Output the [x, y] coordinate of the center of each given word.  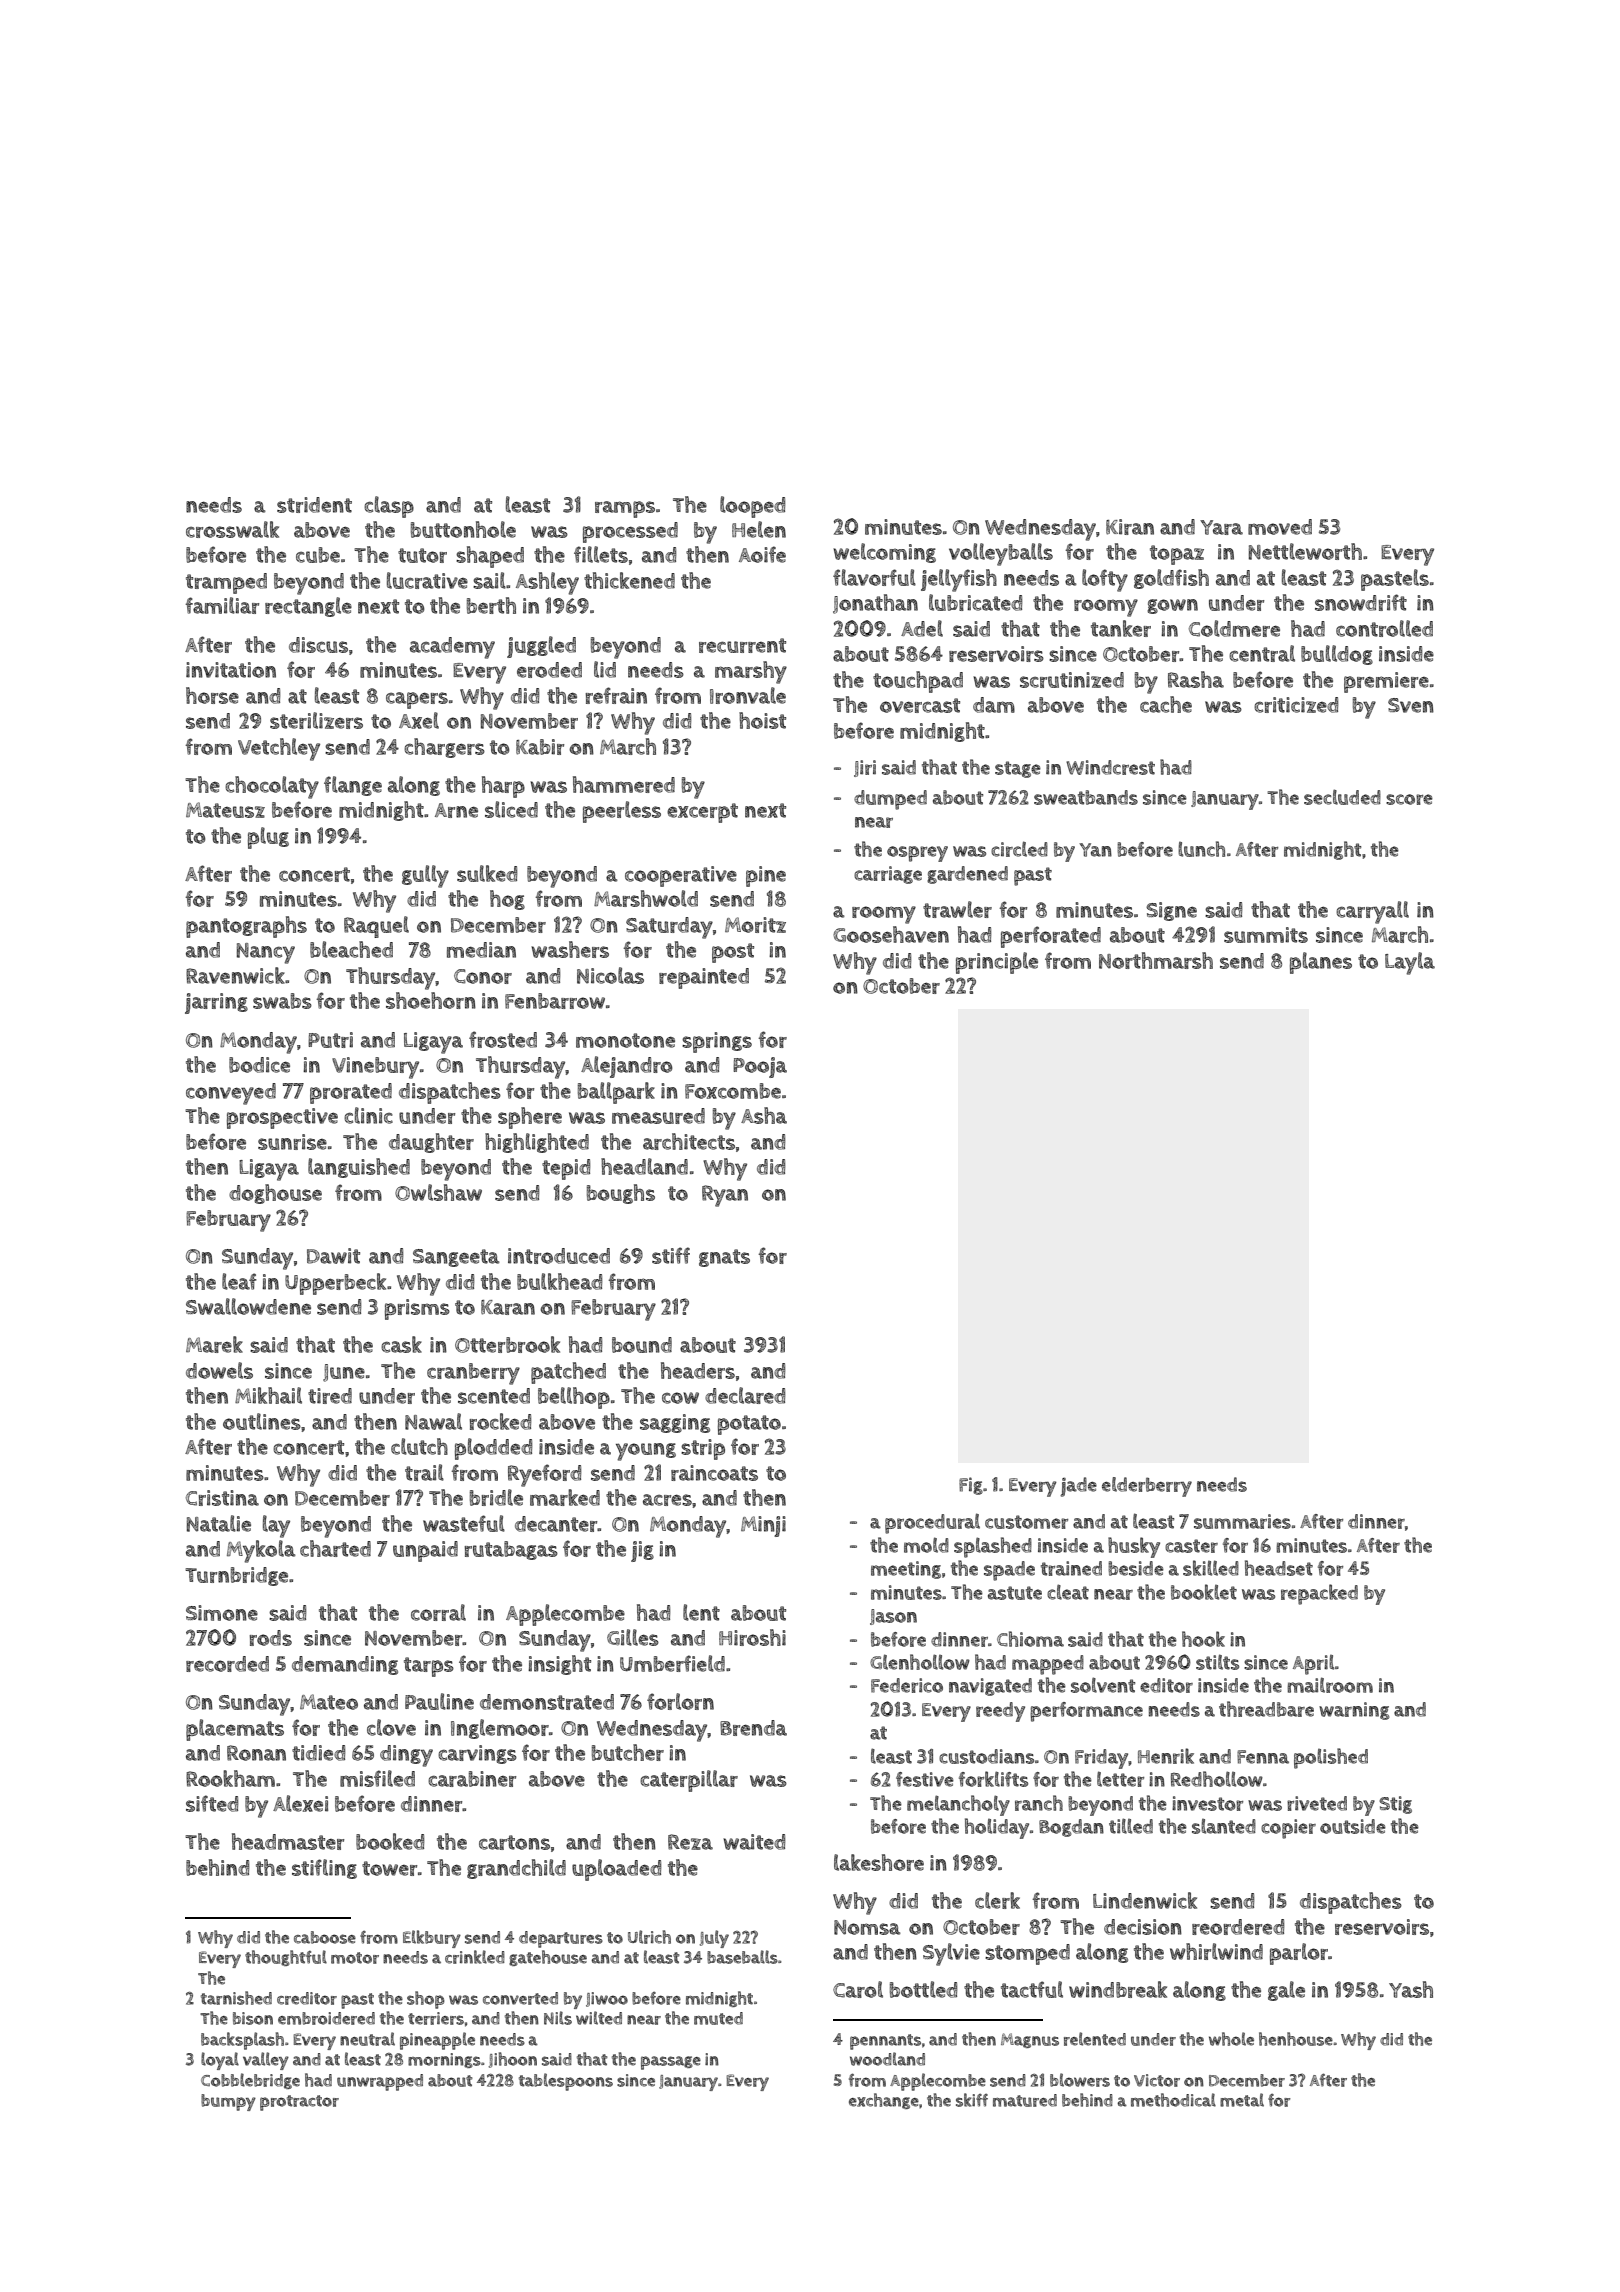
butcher [628, 1752]
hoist [762, 720]
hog [507, 900]
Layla [1410, 963]
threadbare [1266, 1709]
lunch [1201, 849]
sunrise [292, 1142]
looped [752, 507]
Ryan [725, 1196]
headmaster [288, 1841]
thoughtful [286, 1958]
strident [314, 505]
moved [1280, 527]
